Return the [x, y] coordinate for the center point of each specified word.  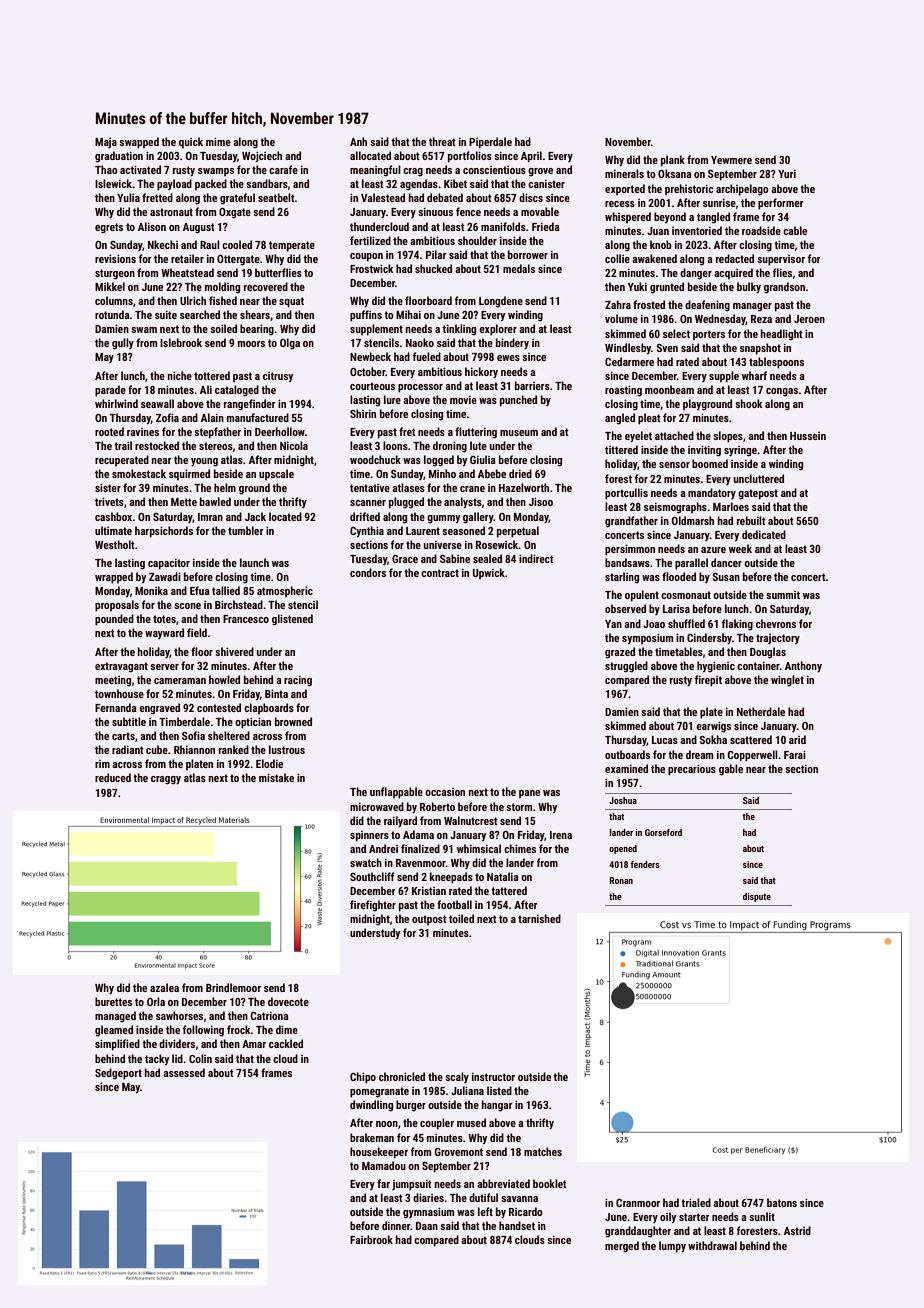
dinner [396, 1225]
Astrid [797, 1230]
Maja [106, 143]
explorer [498, 330]
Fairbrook [371, 1239]
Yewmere [731, 160]
